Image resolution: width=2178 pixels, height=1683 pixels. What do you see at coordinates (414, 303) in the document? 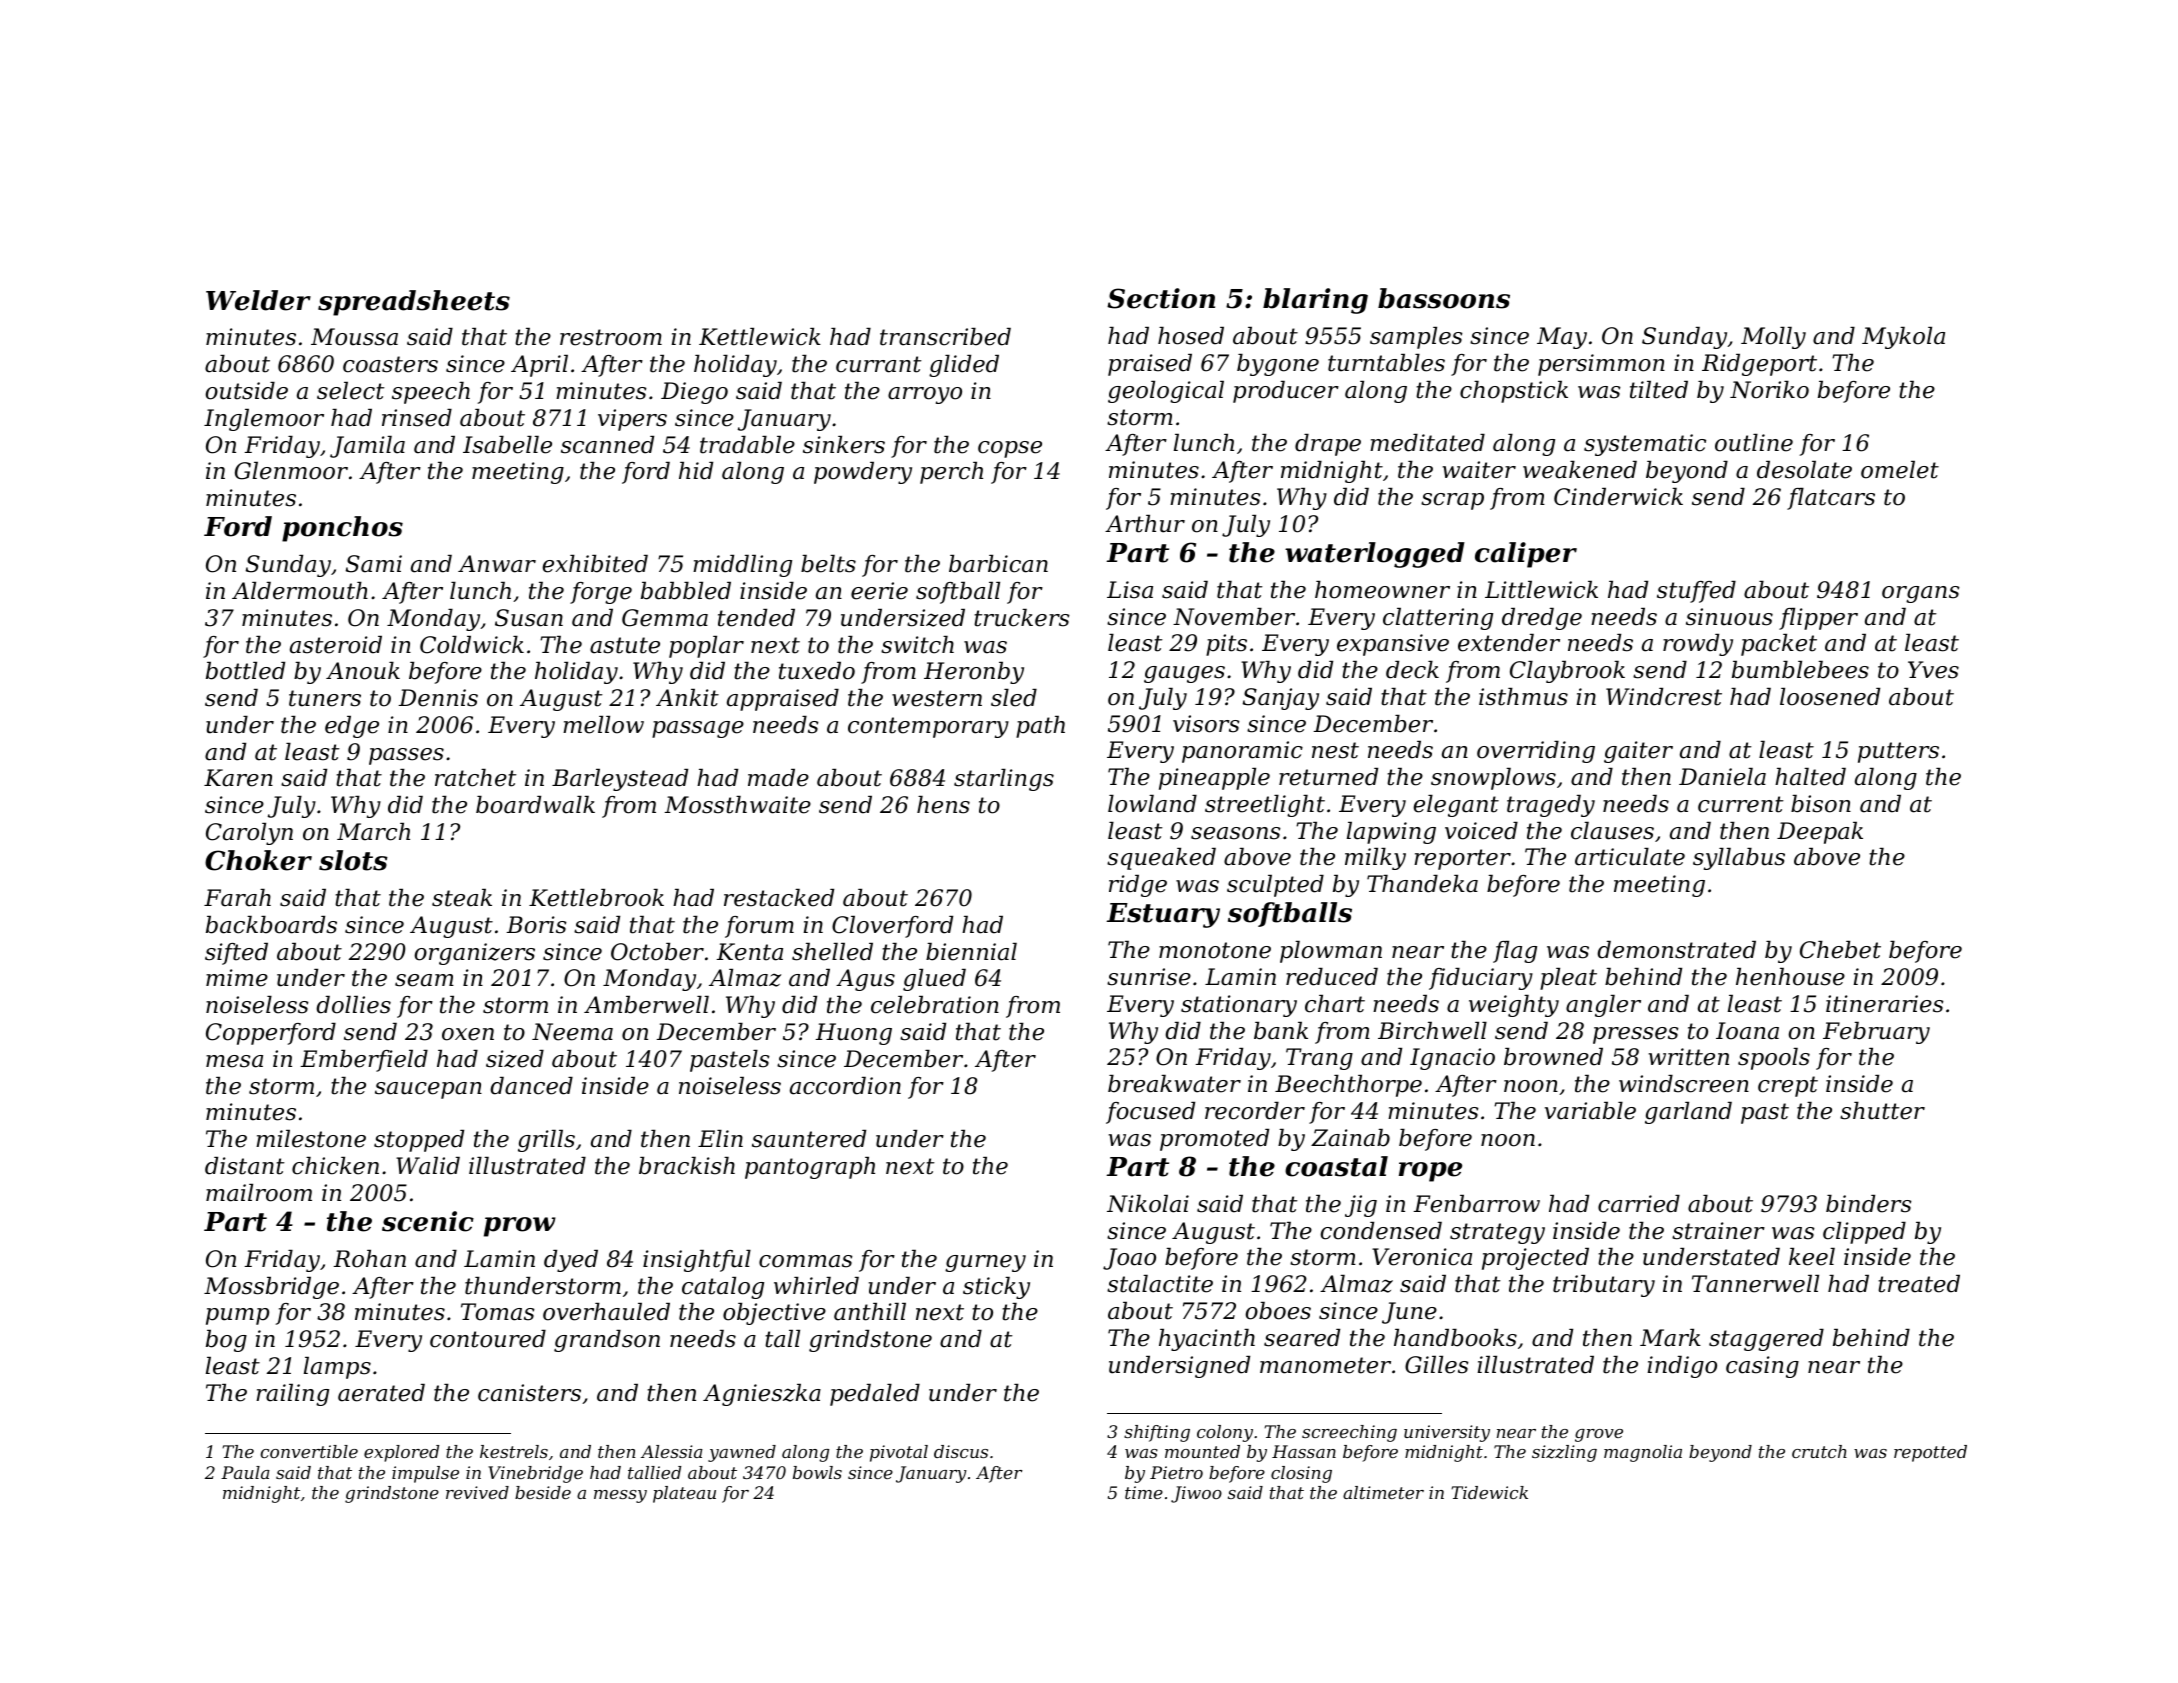
I see `spreadsheets` at bounding box center [414, 303].
